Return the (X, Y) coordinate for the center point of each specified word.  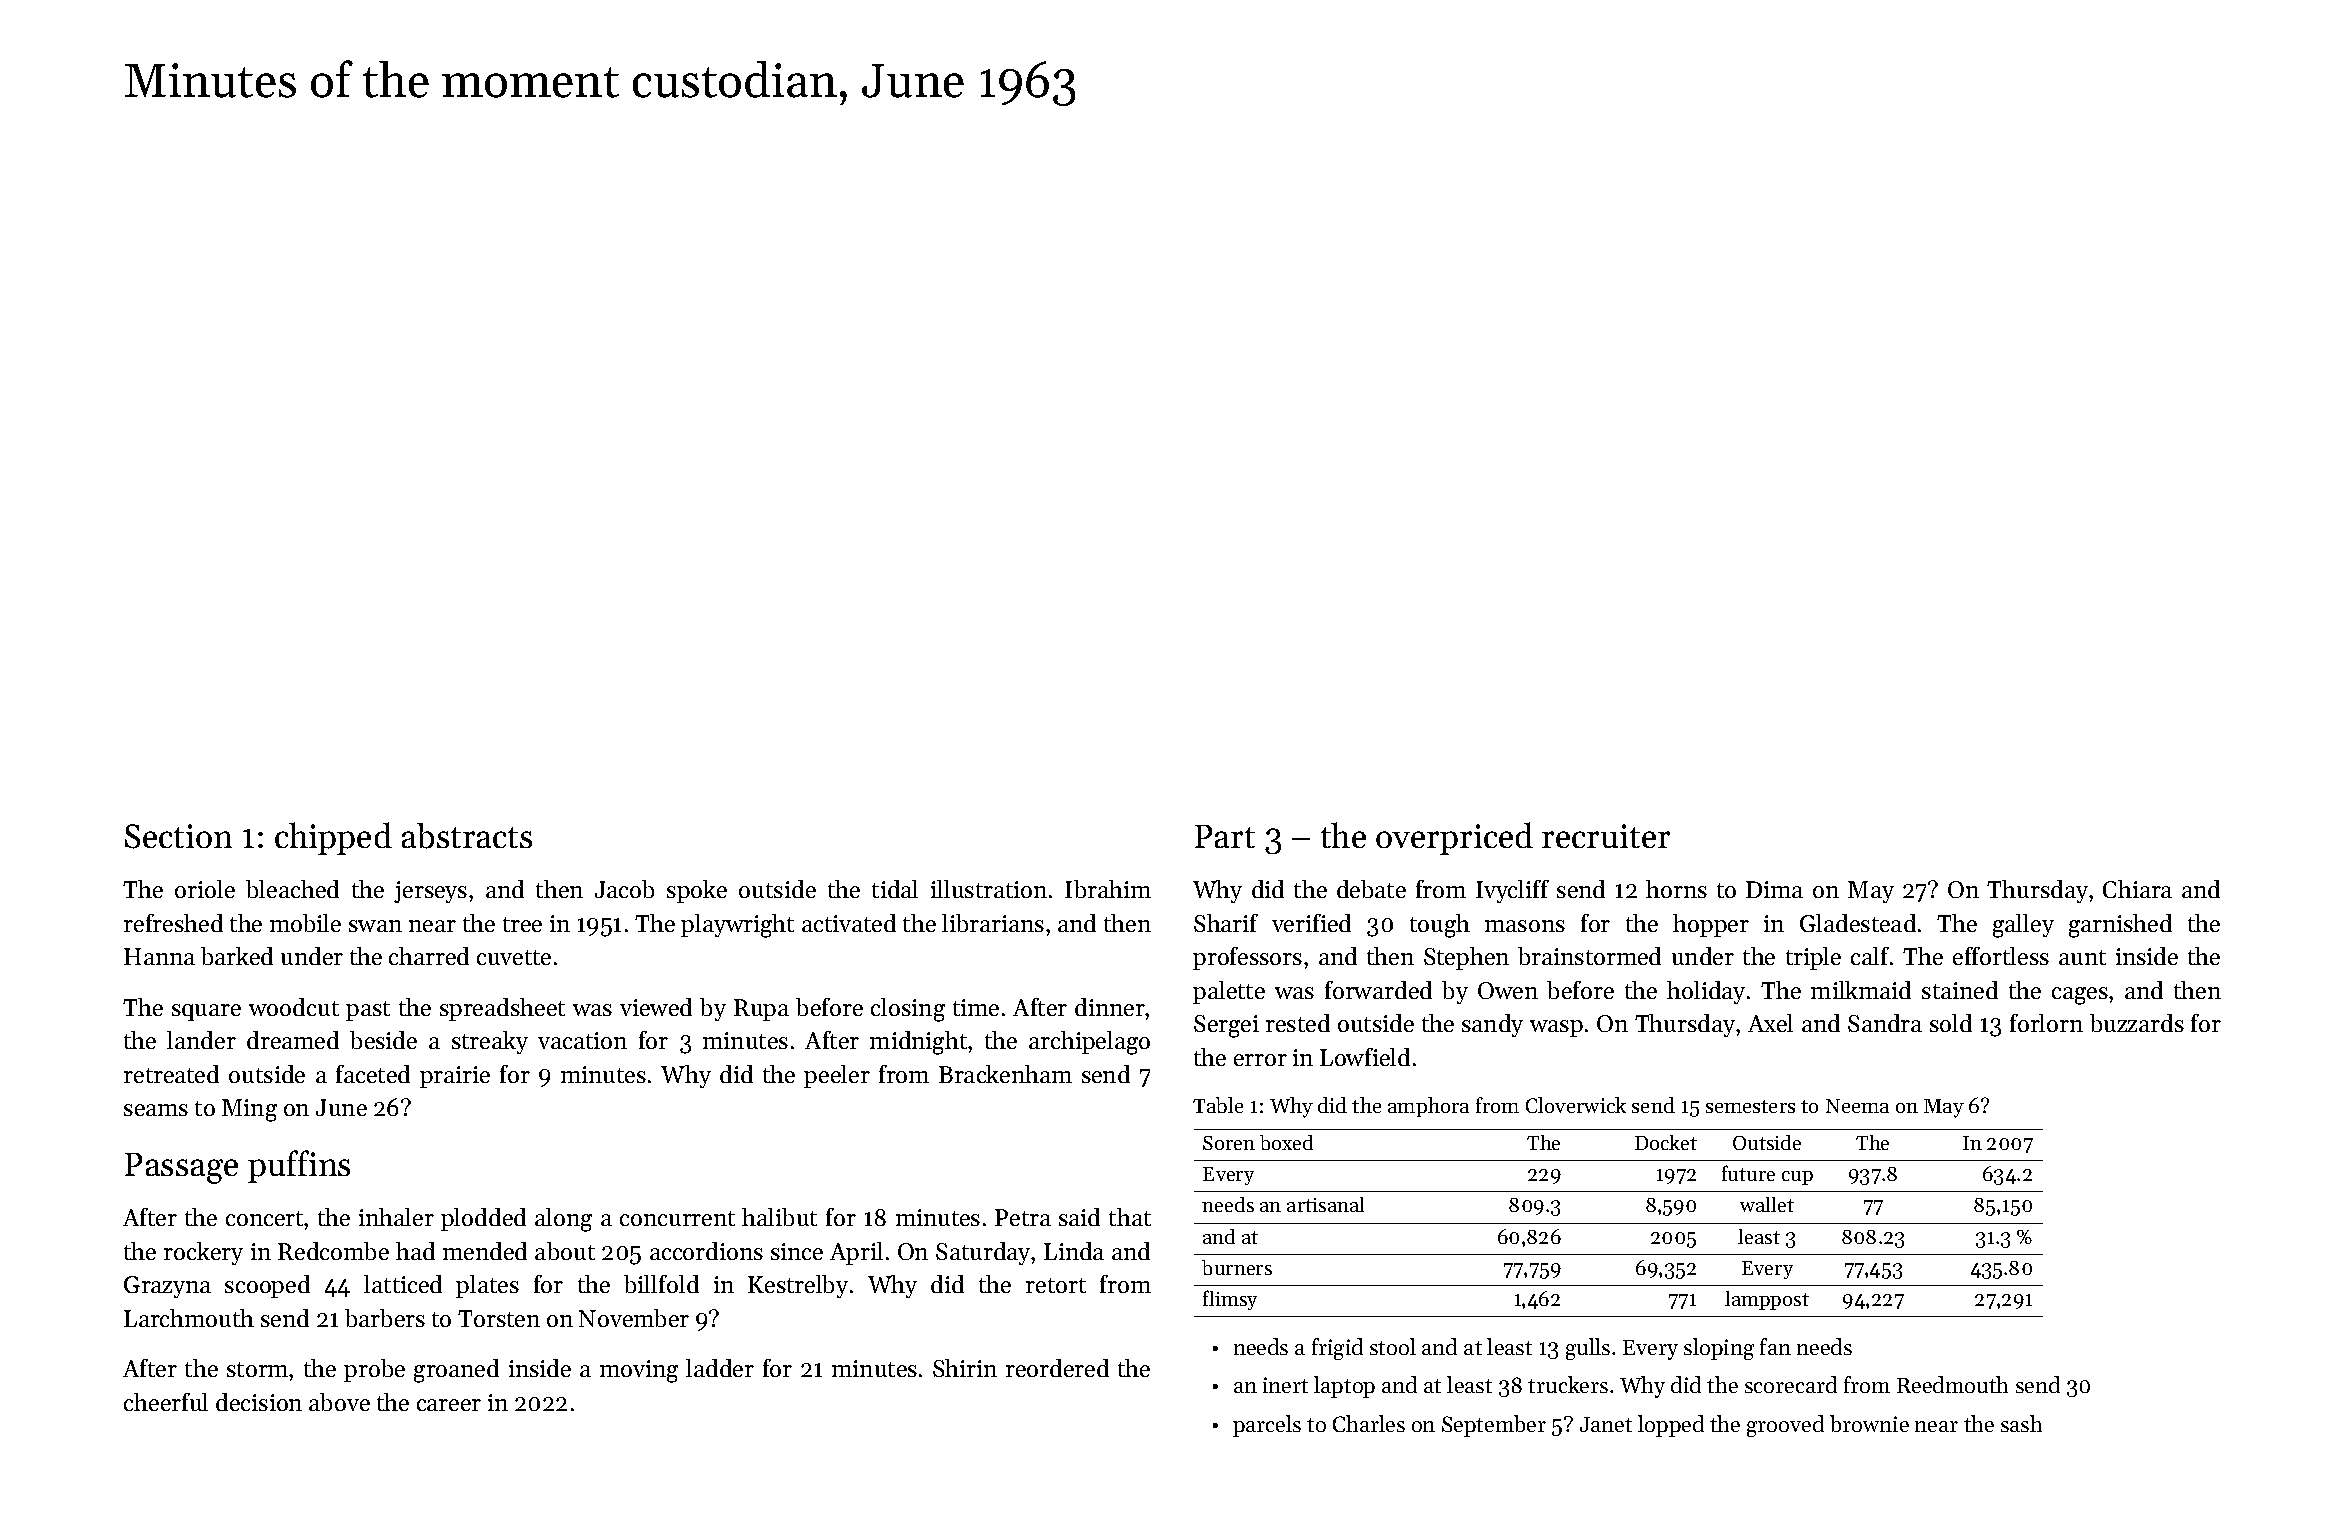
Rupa (761, 1010)
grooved (1785, 1426)
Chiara (2137, 889)
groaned (456, 1371)
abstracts (467, 836)
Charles (1369, 1423)
